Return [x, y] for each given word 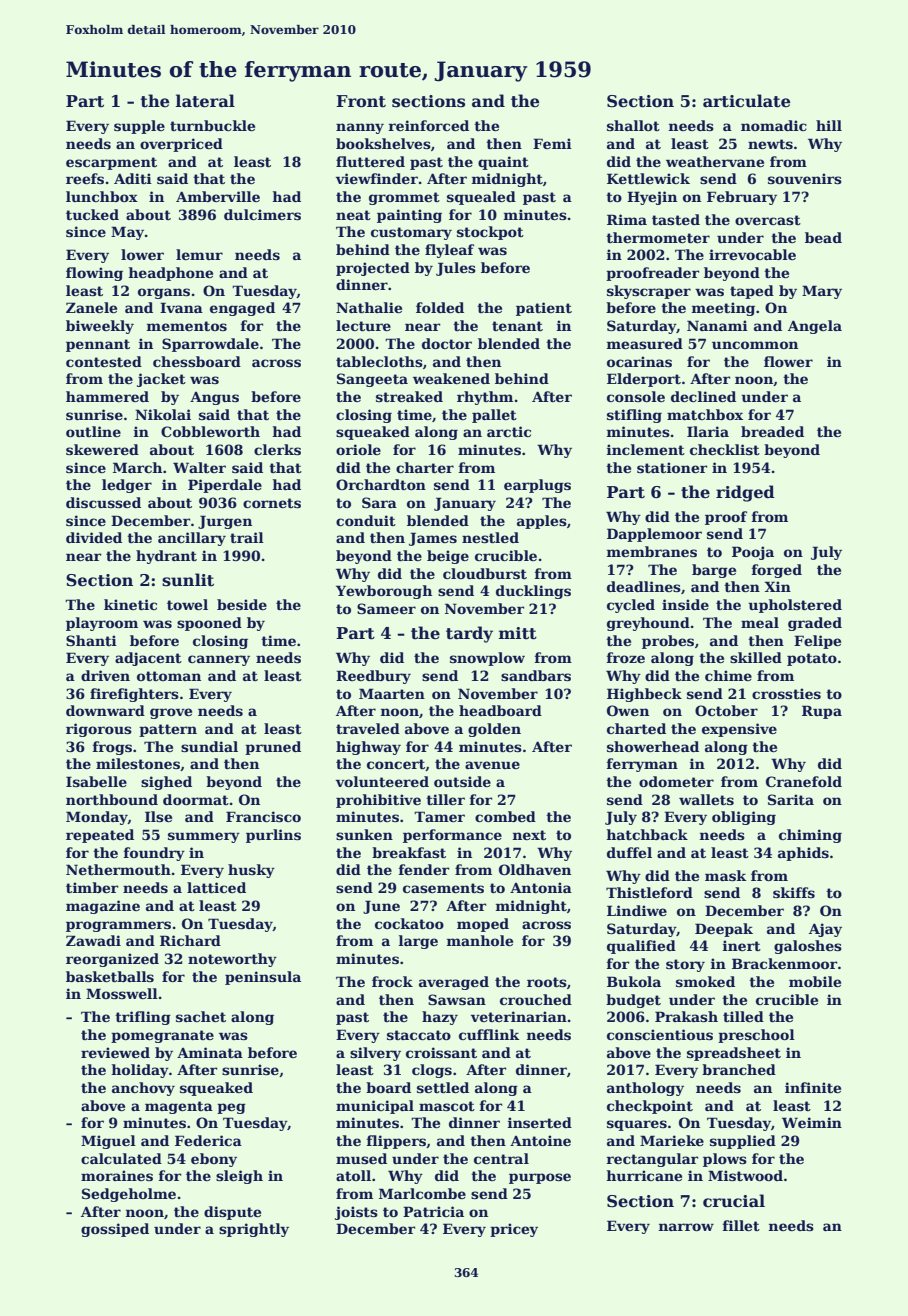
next [529, 835]
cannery [219, 660]
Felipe [817, 642]
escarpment [111, 163]
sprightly [254, 1230]
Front [361, 101]
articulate [746, 101]
